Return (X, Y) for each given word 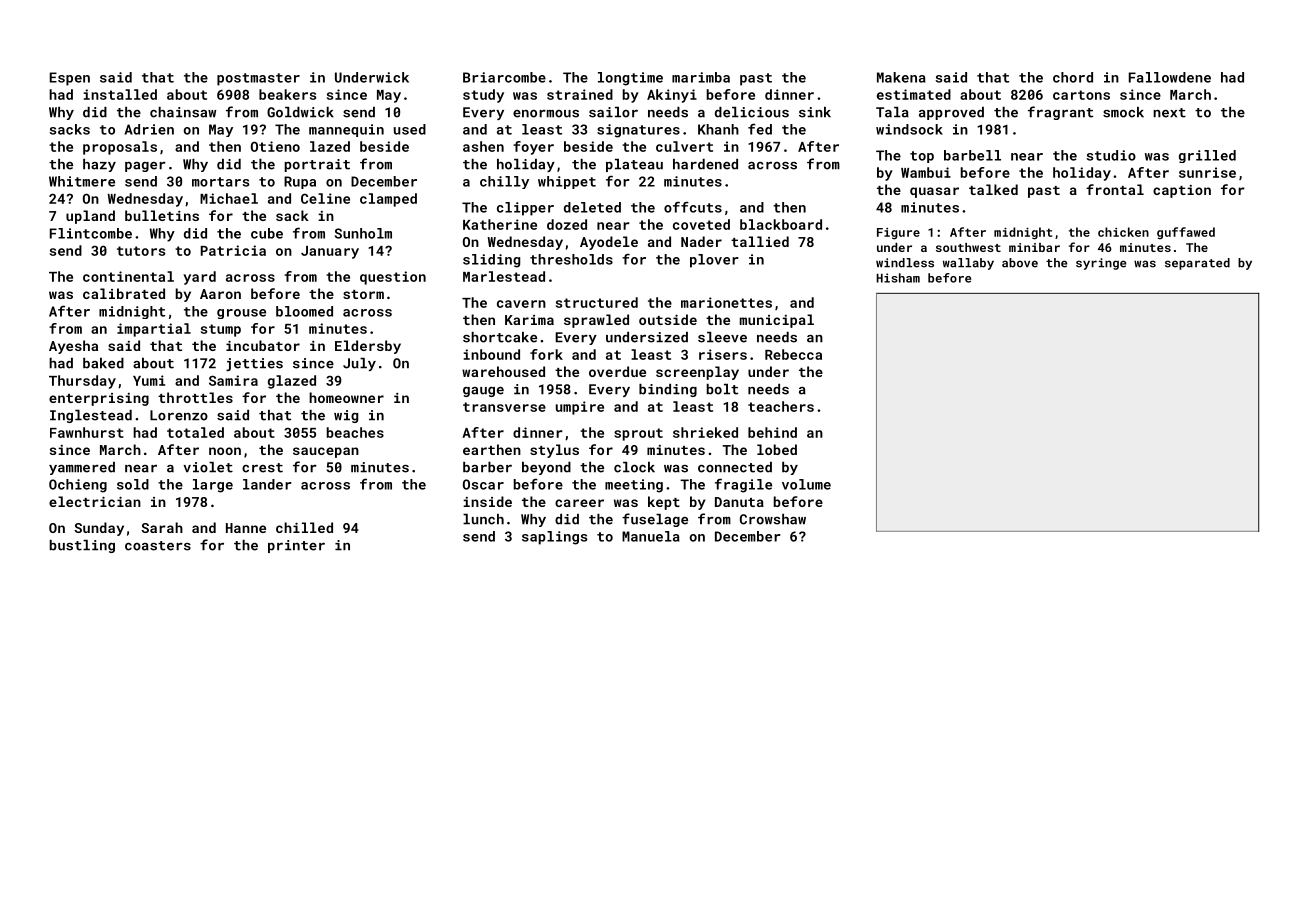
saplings (555, 538)
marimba (701, 77)
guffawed (1186, 233)
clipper (525, 209)
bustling (82, 546)
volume (806, 484)
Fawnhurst (87, 432)
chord (1073, 77)
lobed (777, 449)
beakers (288, 94)
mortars (221, 182)
